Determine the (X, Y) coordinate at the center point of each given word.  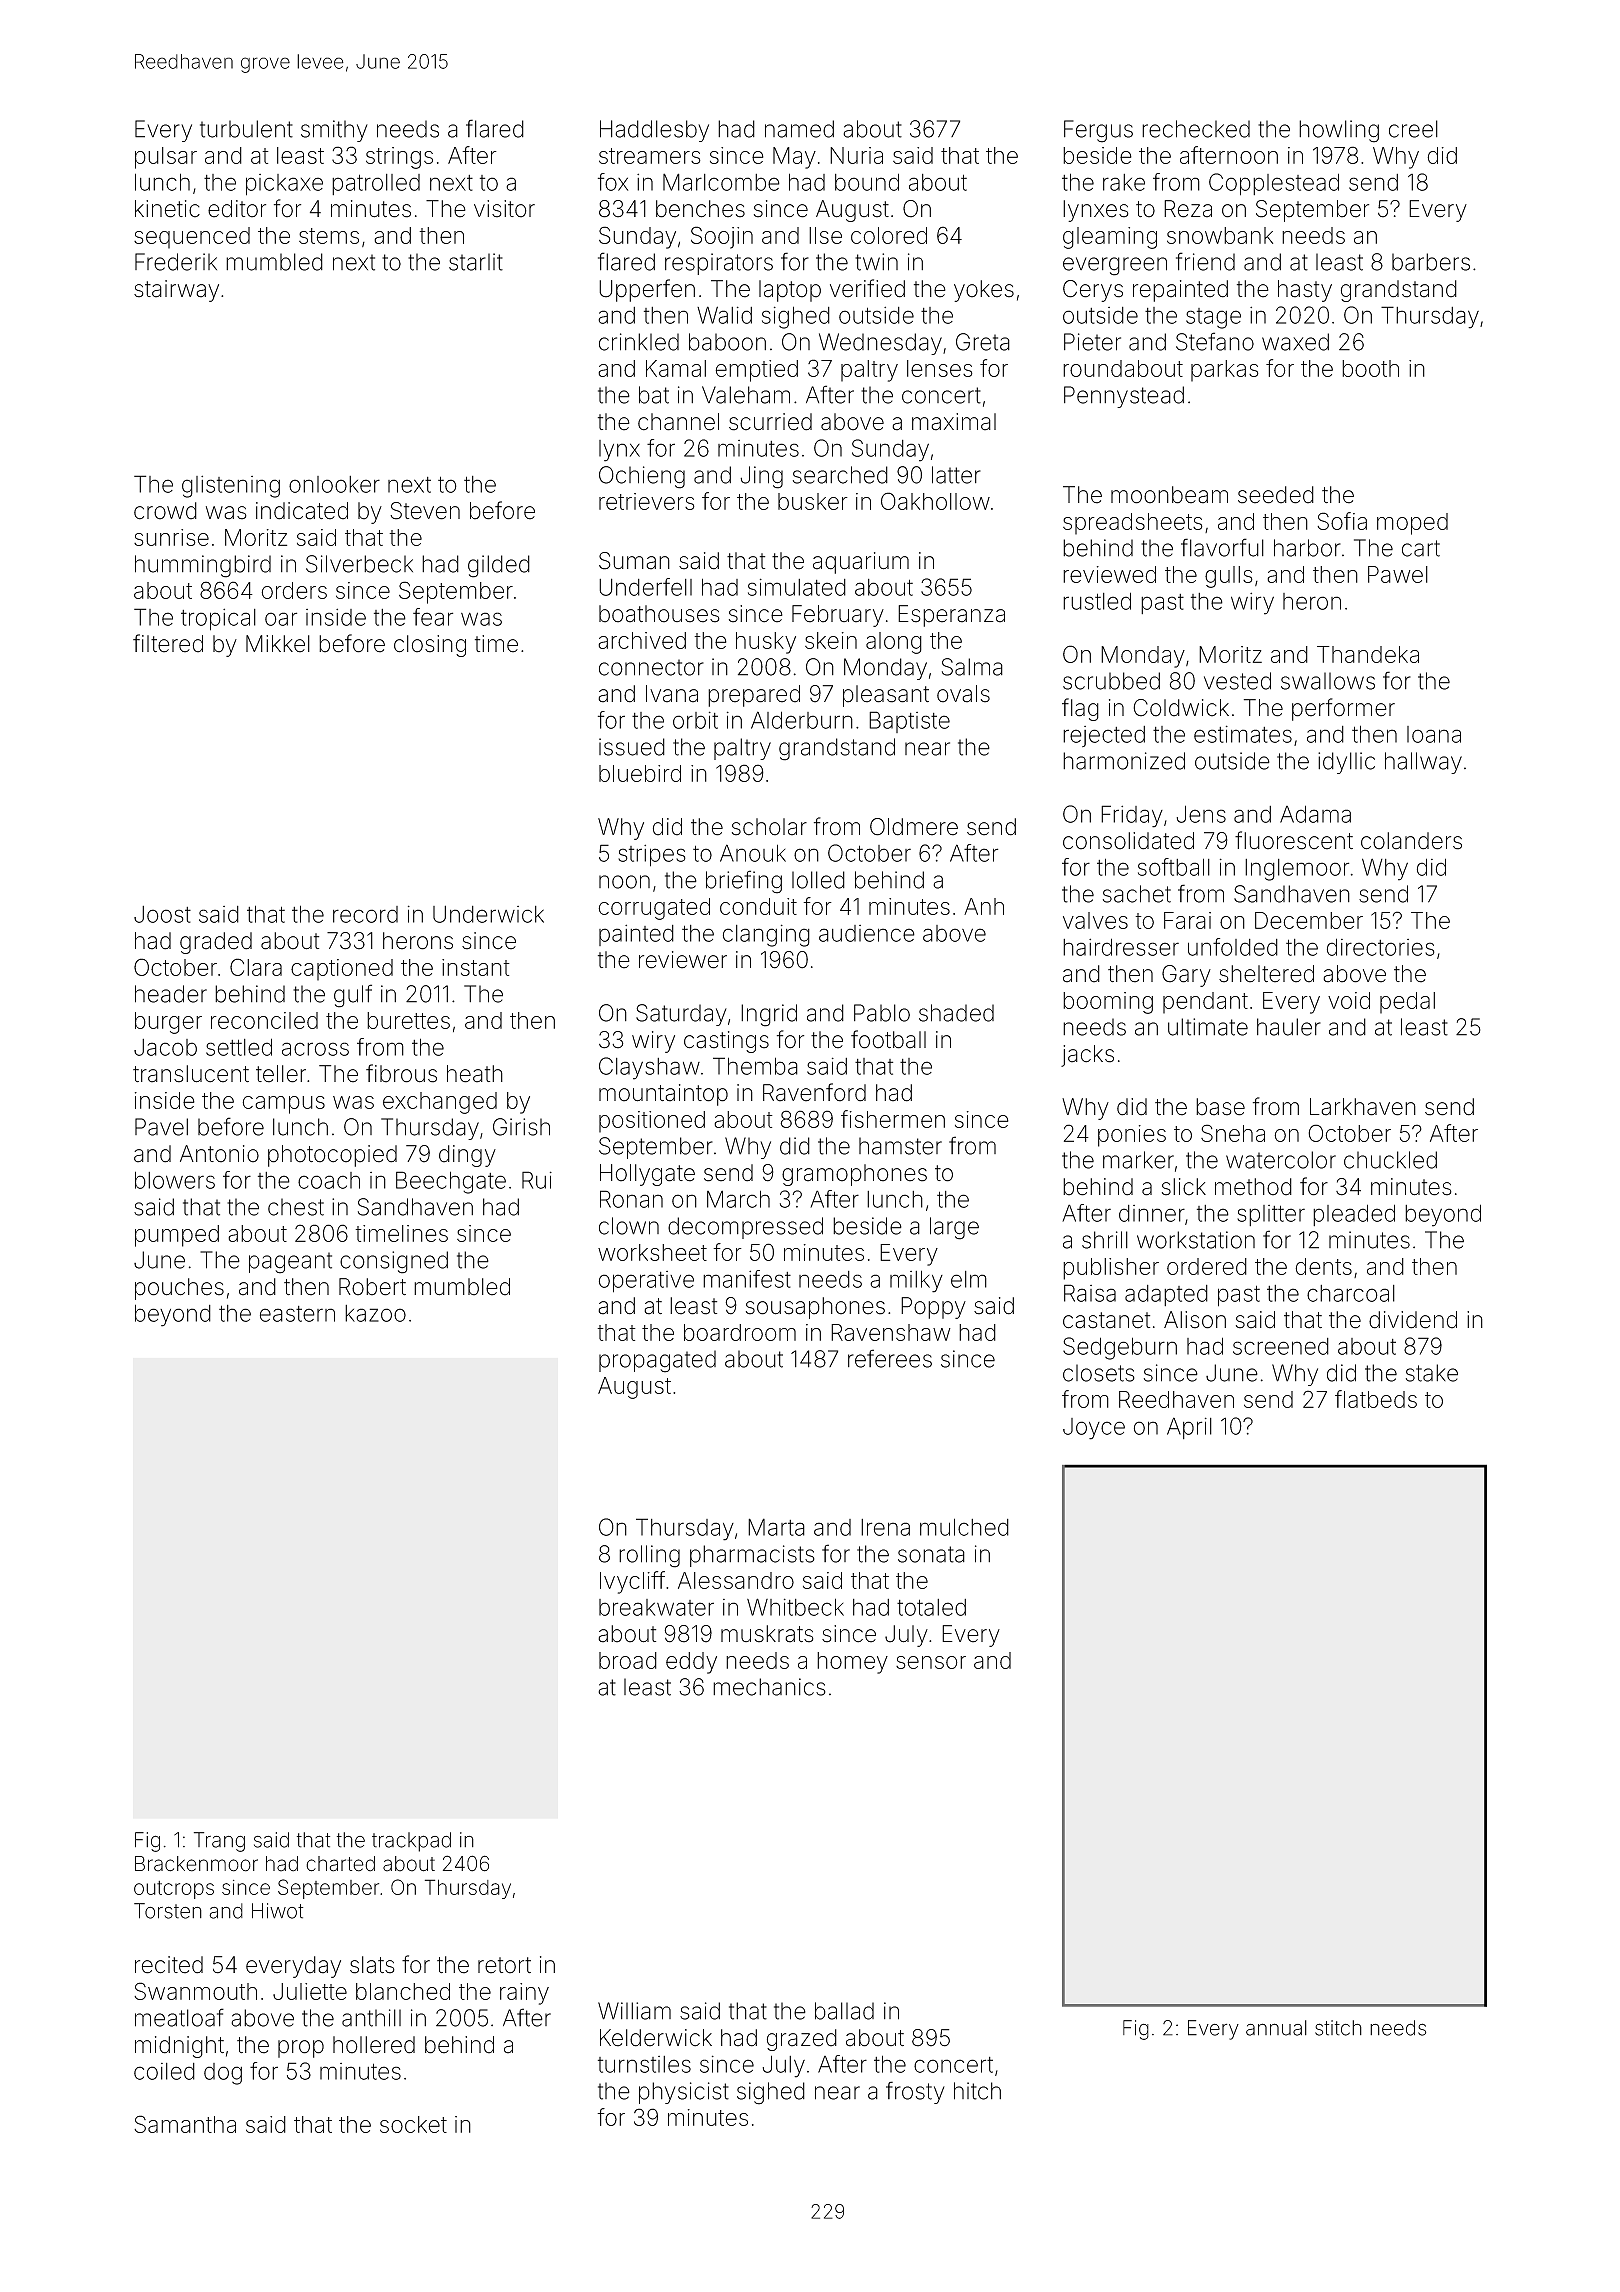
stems (329, 236)
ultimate (1208, 1027)
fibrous (401, 1073)
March (738, 1199)
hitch (977, 2091)
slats (372, 1965)
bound (867, 182)
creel (1413, 129)
